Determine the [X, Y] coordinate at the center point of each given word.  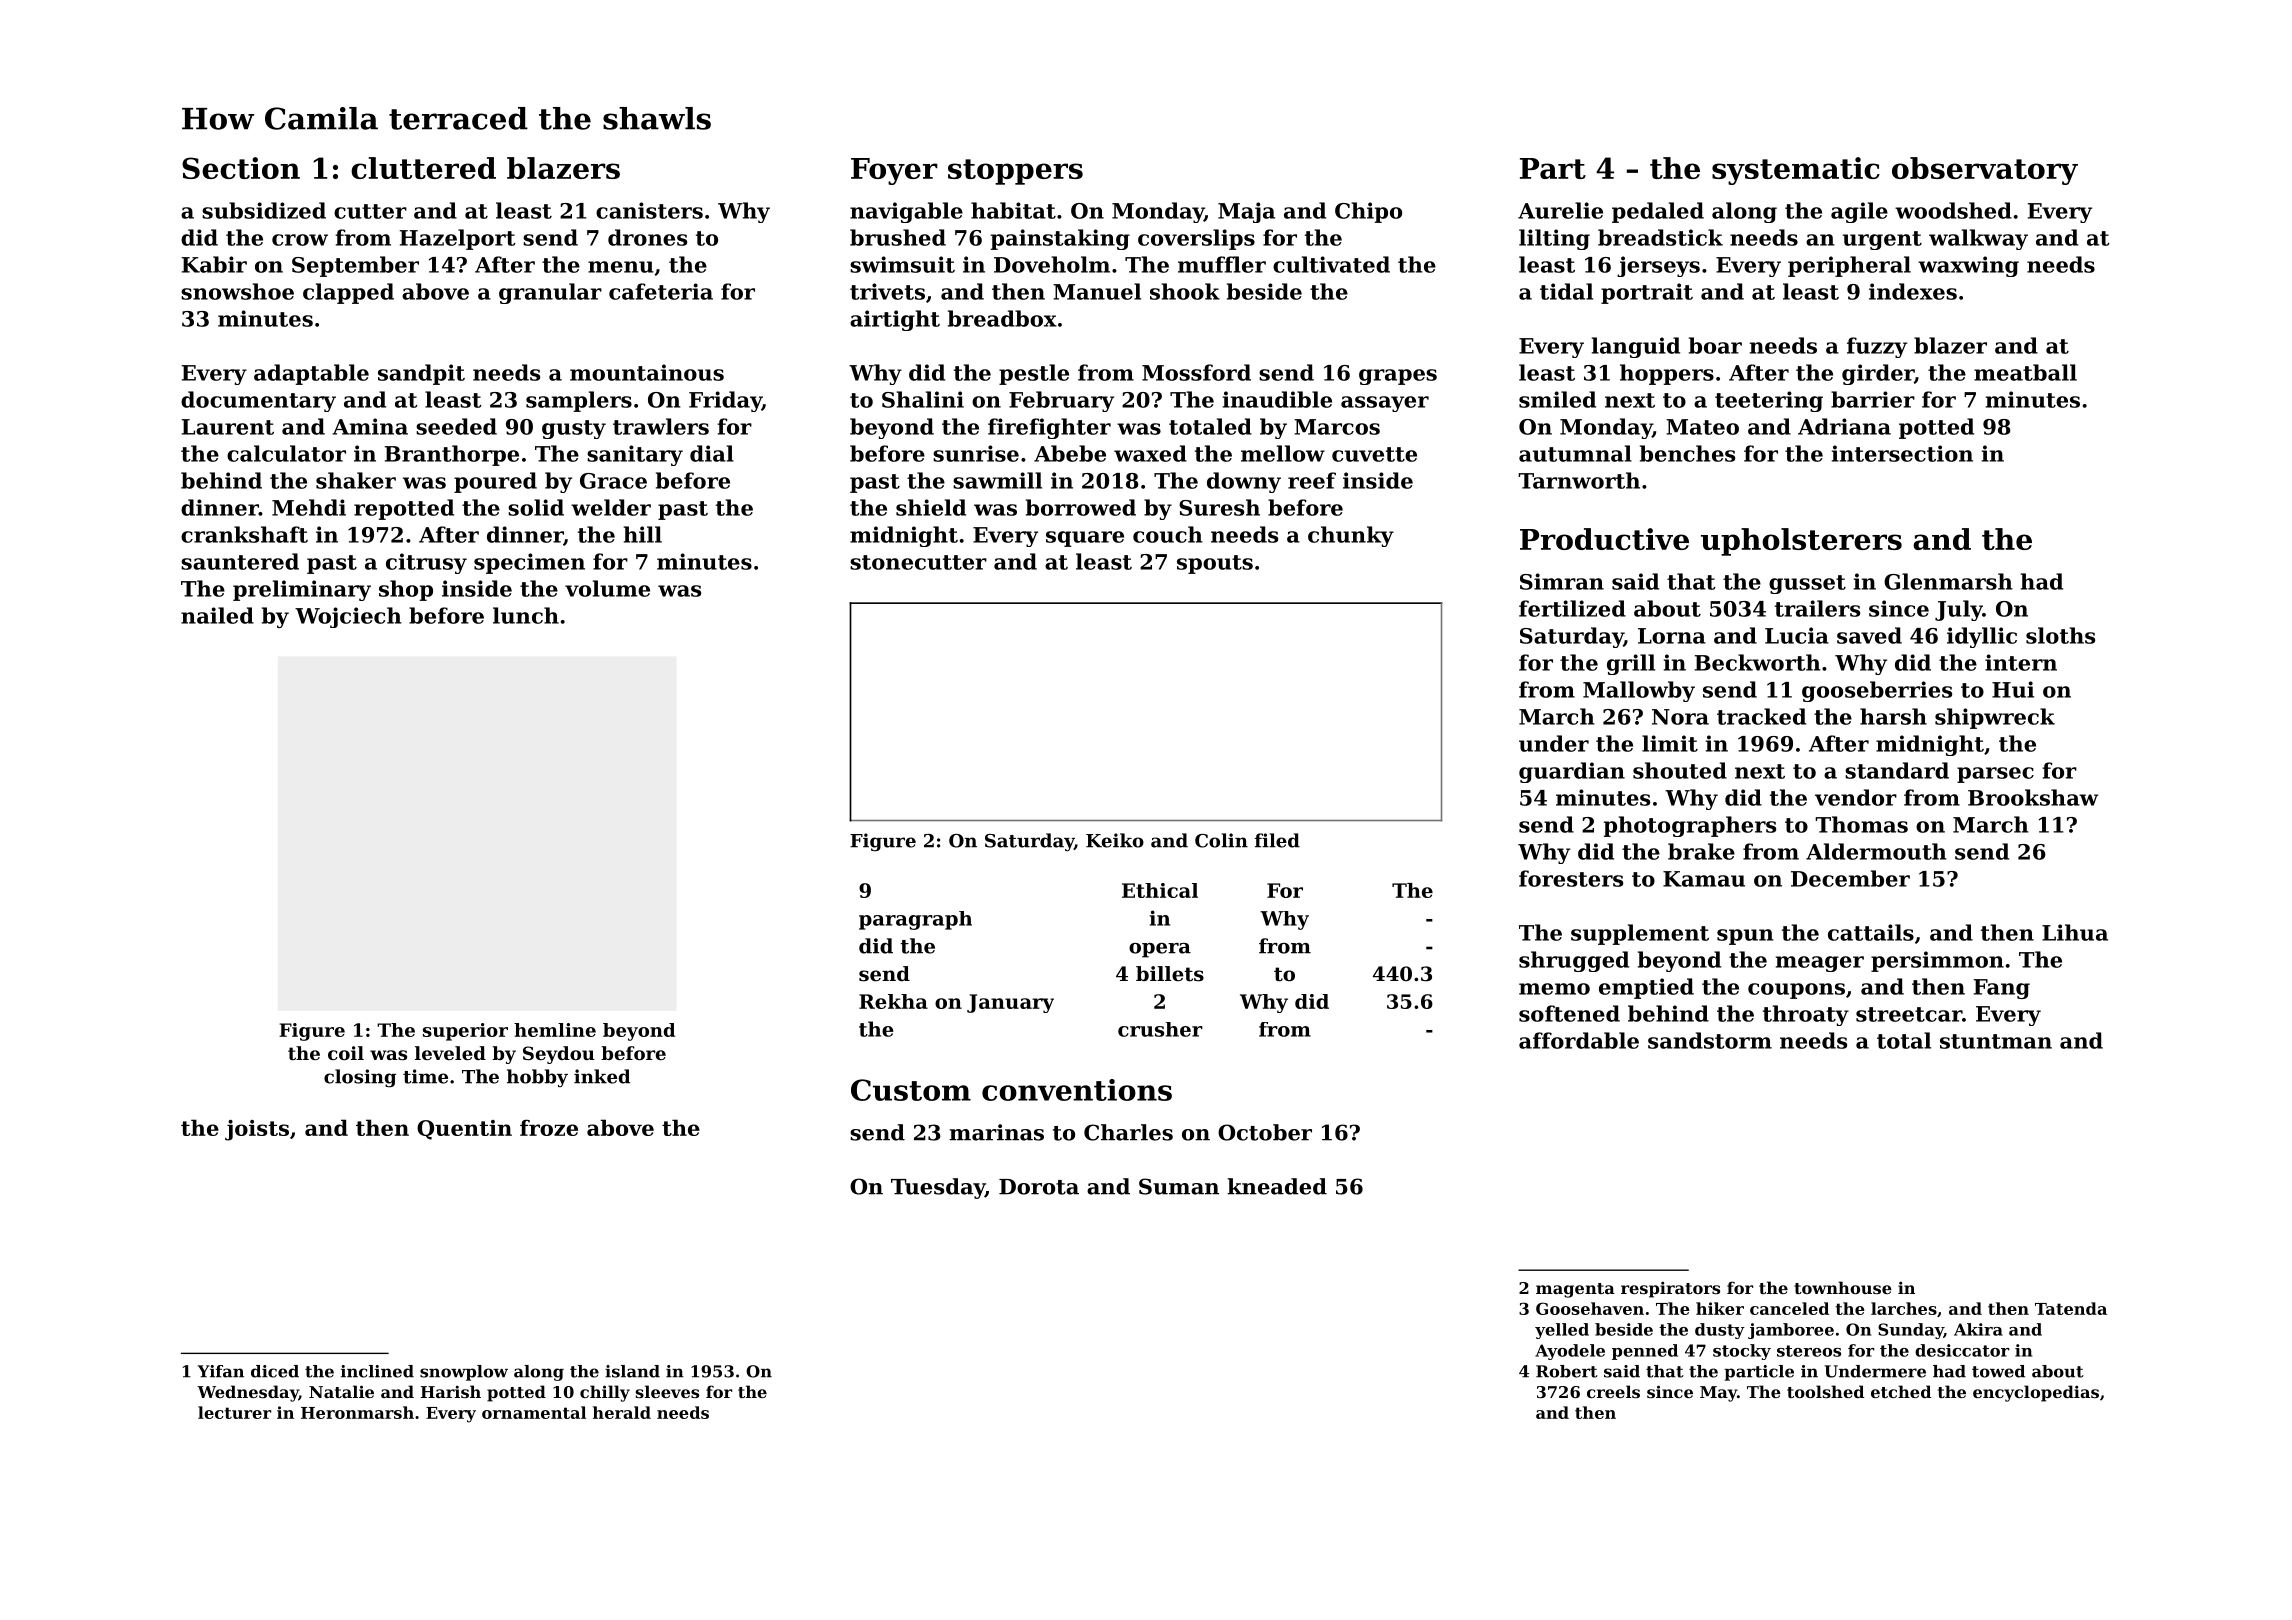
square [1085, 539]
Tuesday [938, 1188]
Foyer [894, 171]
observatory [1985, 171]
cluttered [423, 168]
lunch [526, 615]
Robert [1567, 1371]
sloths [2060, 635]
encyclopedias [2036, 1393]
